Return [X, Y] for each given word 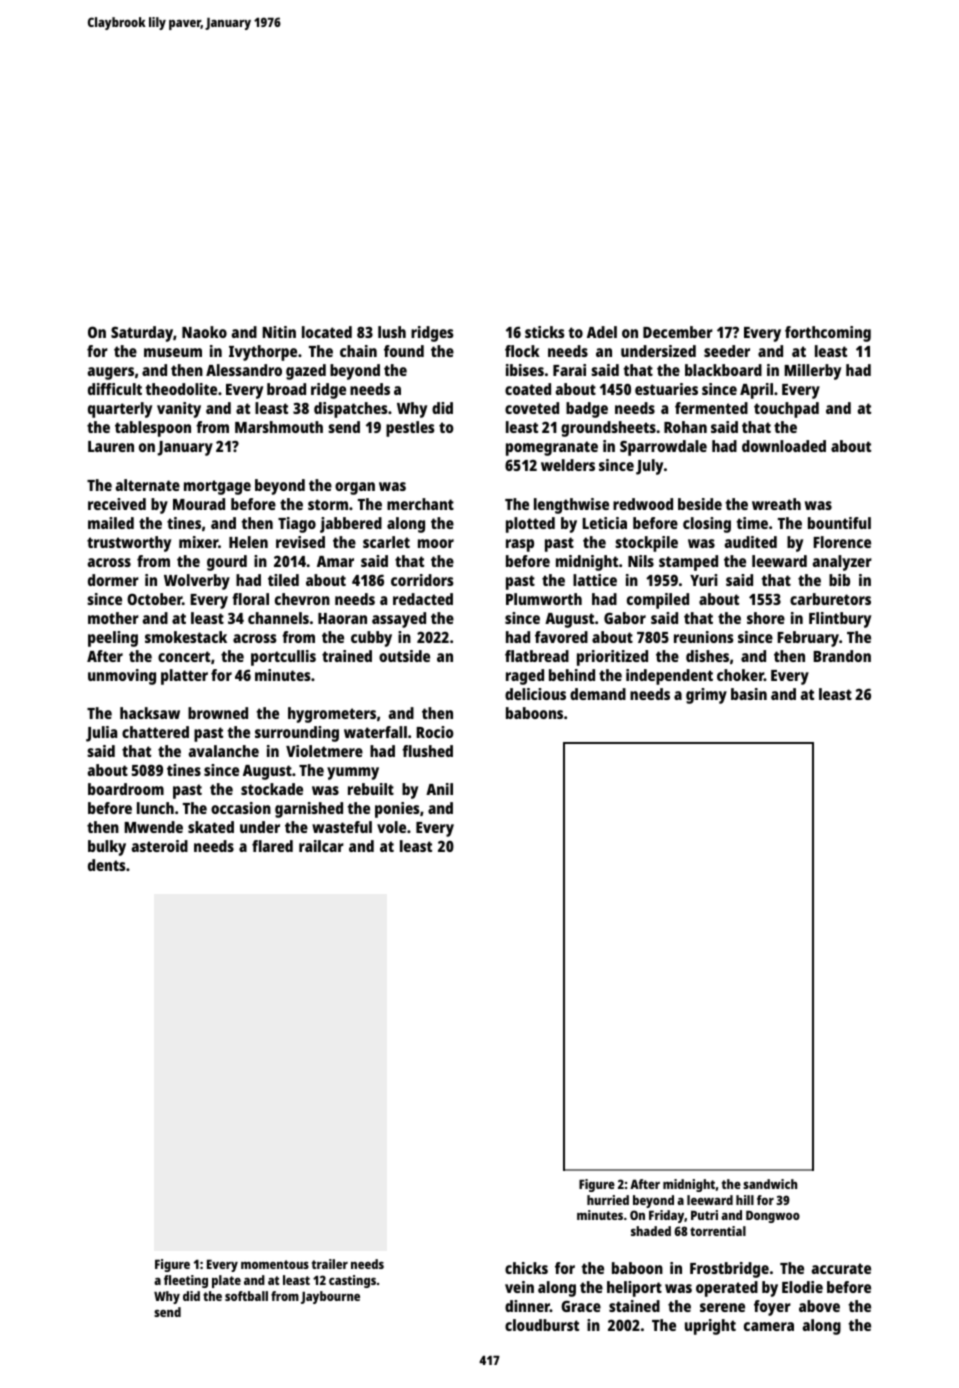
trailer [330, 1264]
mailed [111, 523]
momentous [275, 1264]
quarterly [120, 410]
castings [352, 1281]
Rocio [435, 732]
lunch [155, 808]
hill [745, 1200]
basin [749, 694]
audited [750, 542]
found [404, 351]
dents [107, 865]
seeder [727, 351]
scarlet [386, 542]
